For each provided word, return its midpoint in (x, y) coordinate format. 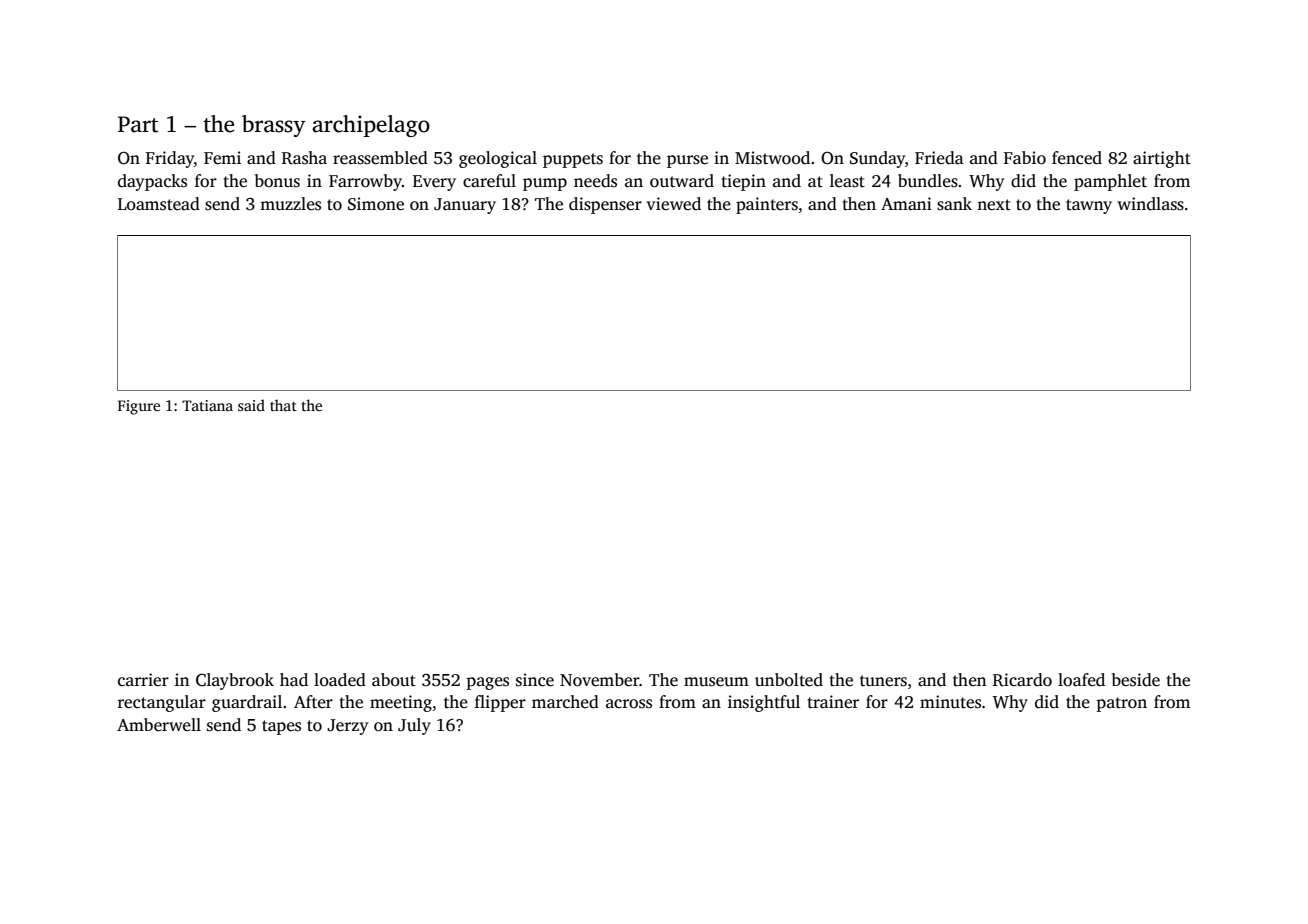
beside (1136, 680)
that (283, 405)
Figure (139, 407)
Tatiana (207, 405)
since (535, 680)
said (251, 405)
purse (687, 161)
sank (954, 204)
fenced (1077, 158)
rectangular (161, 703)
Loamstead (159, 204)
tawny (1089, 206)
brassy (274, 126)
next (994, 205)
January (465, 206)
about (394, 680)
